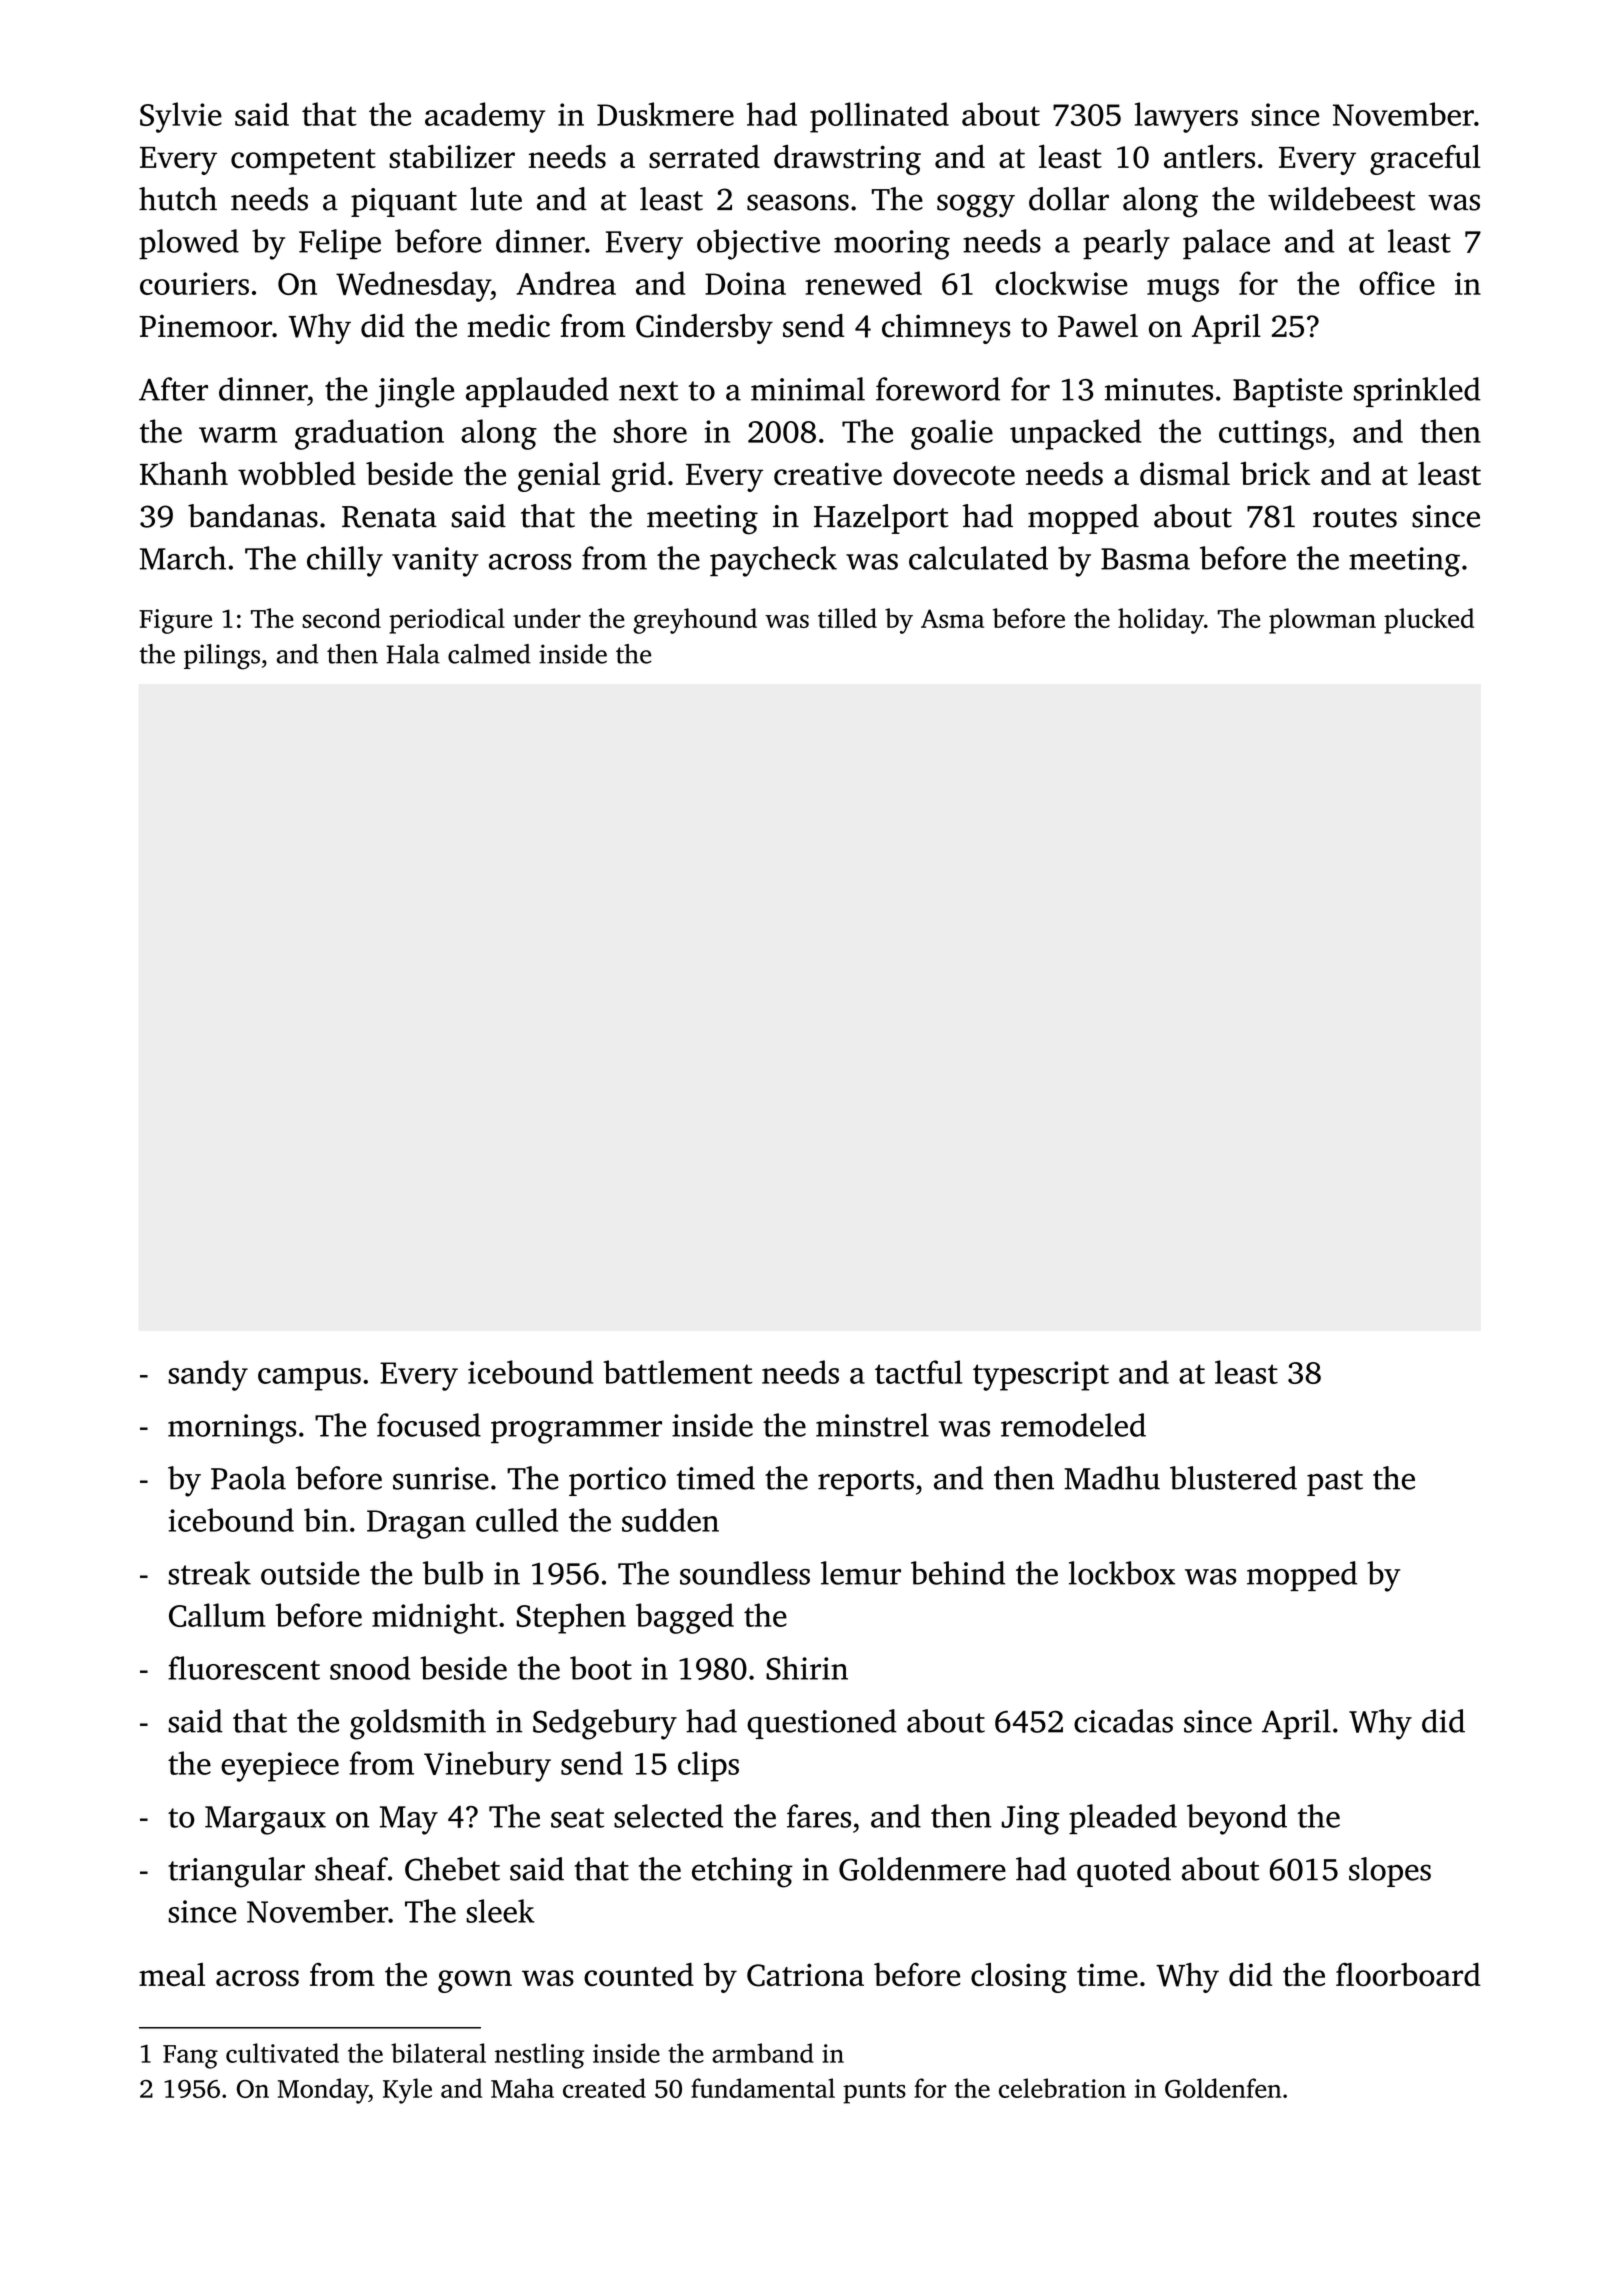 The width and height of the screenshot is (1620, 2292). What do you see at coordinates (745, 1573) in the screenshot?
I see `soundless` at bounding box center [745, 1573].
